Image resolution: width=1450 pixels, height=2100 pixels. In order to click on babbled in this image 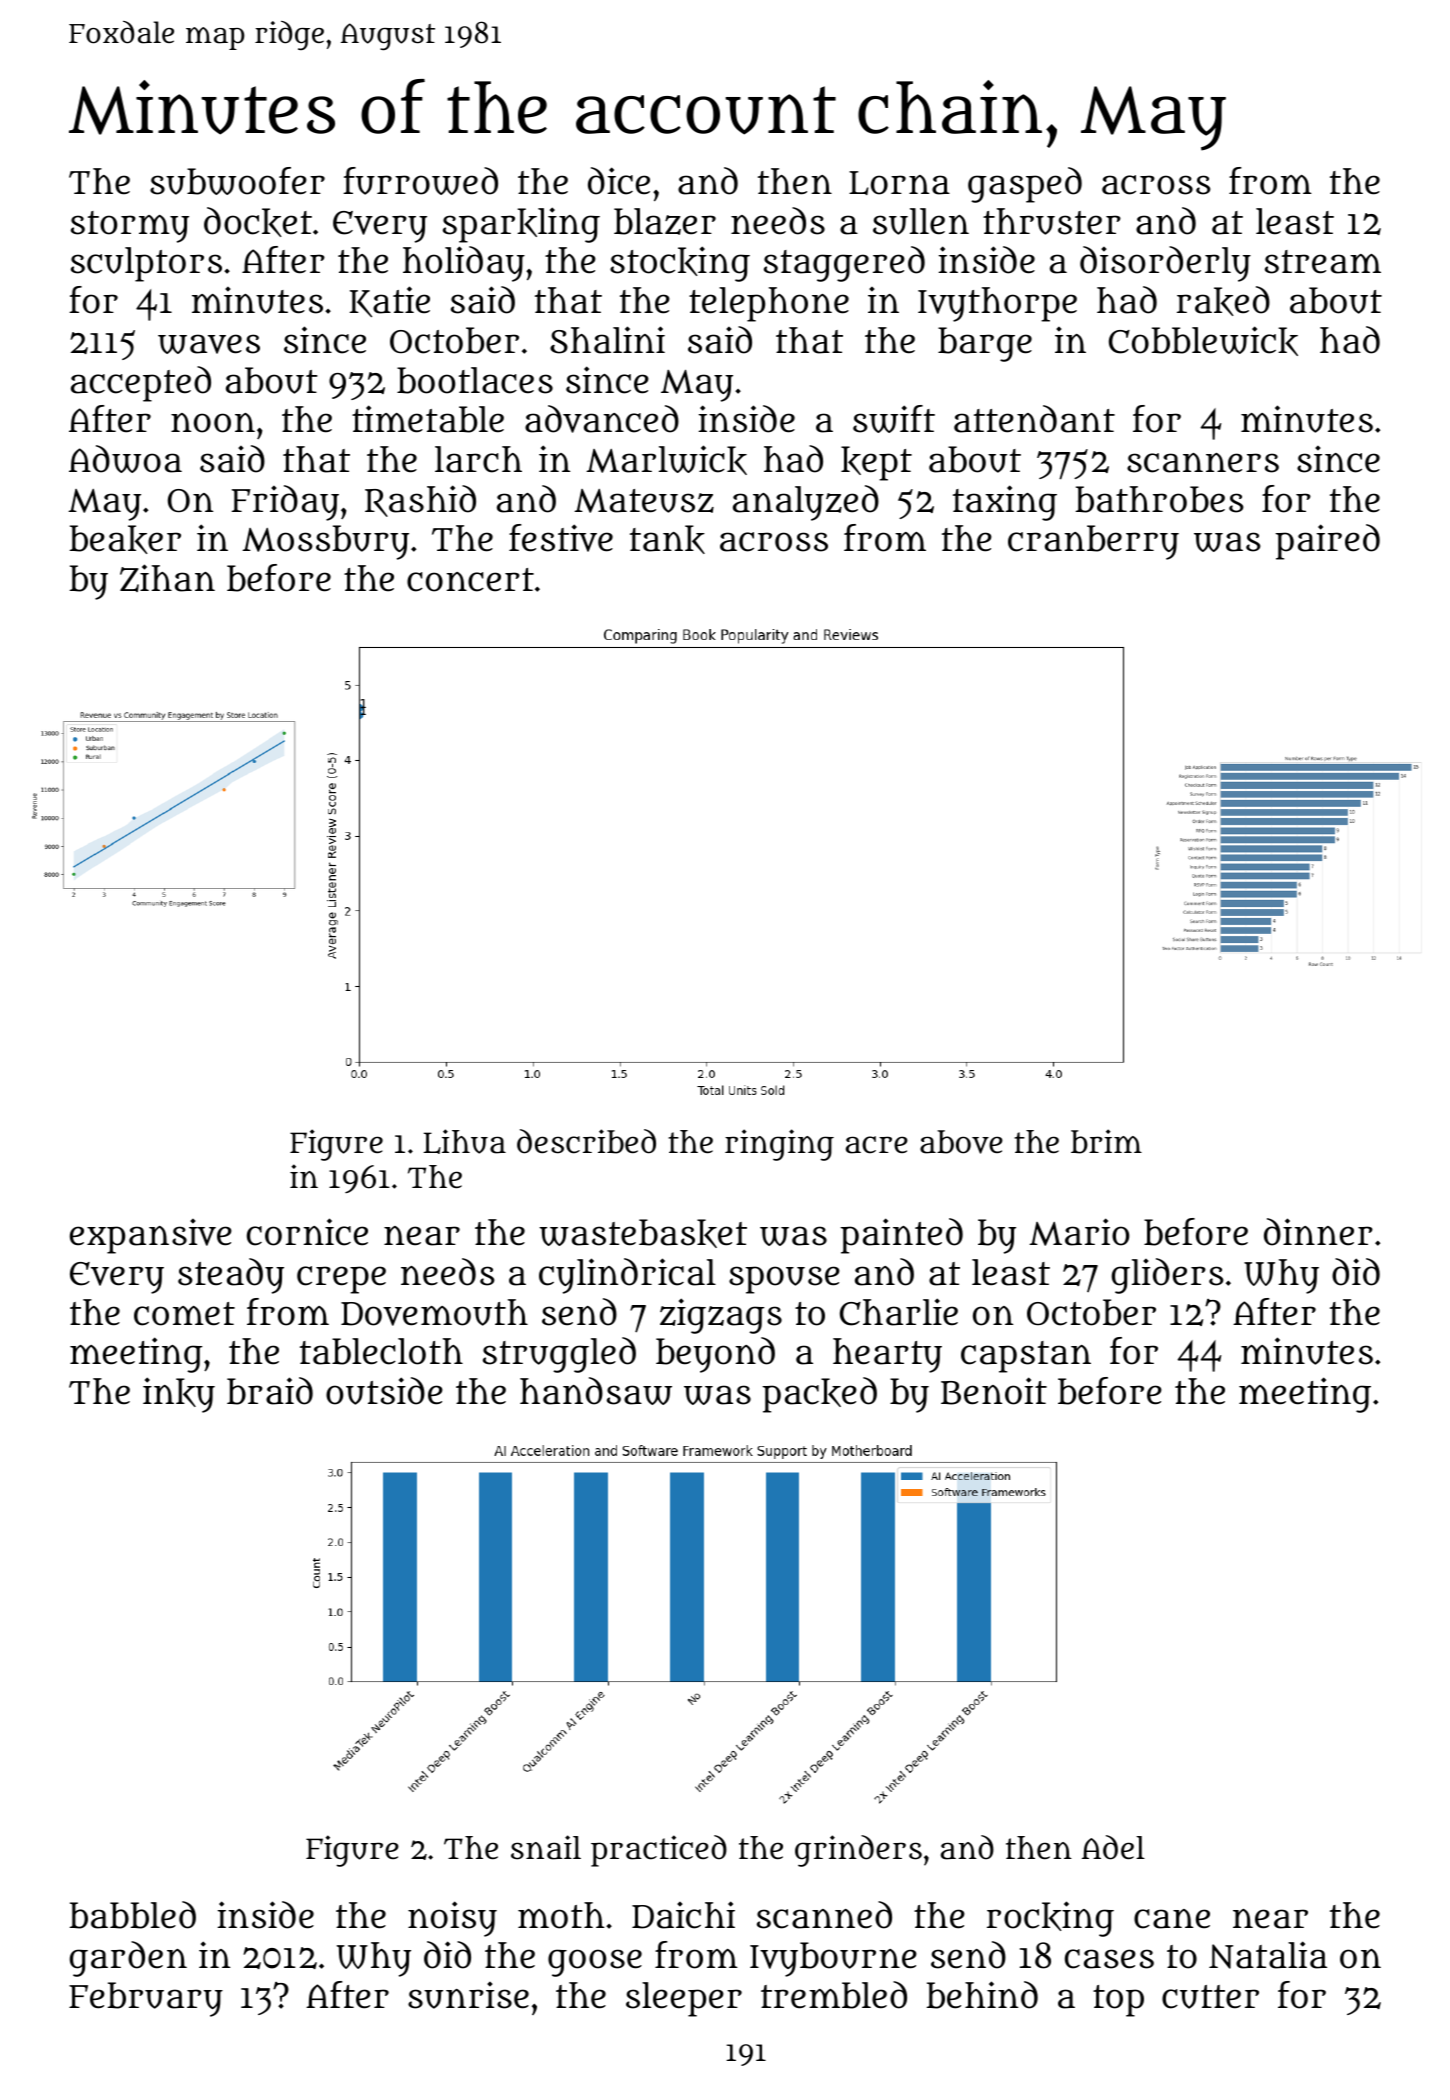, I will do `click(133, 1915)`.
